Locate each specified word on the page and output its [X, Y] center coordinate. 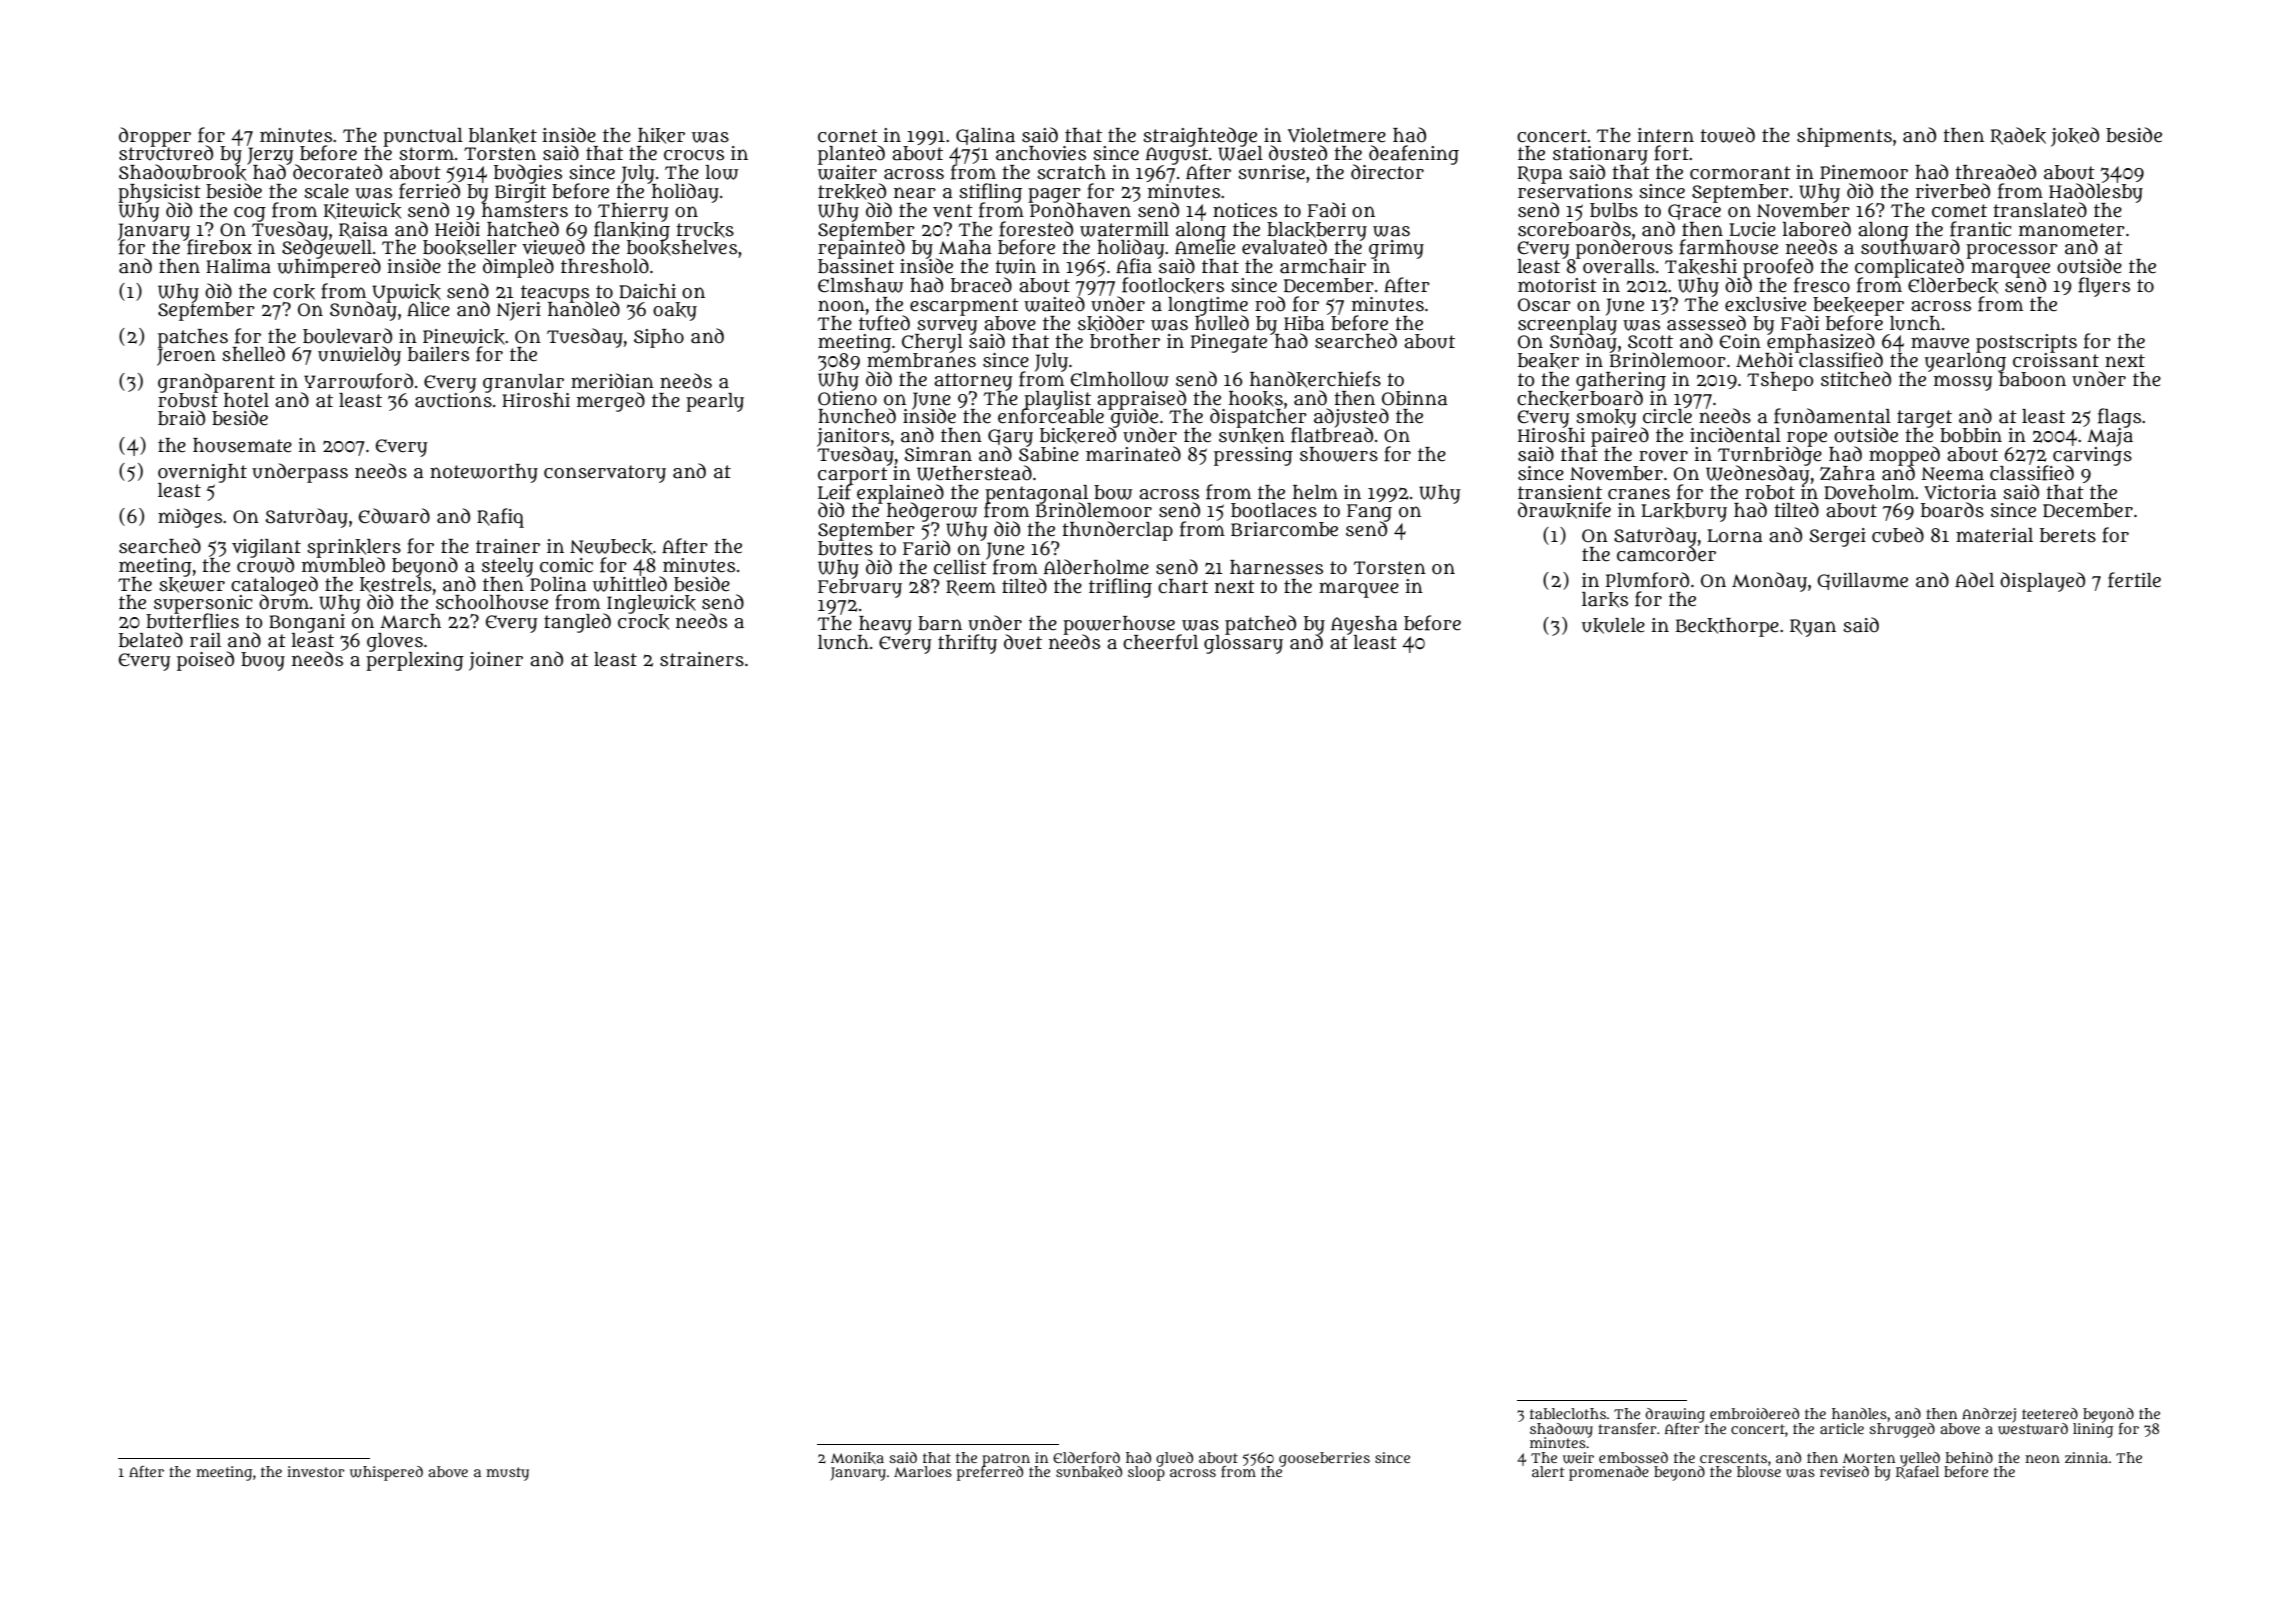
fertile [2134, 580]
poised [205, 661]
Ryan [1813, 628]
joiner [496, 661]
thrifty [967, 644]
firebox [219, 247]
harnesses [1276, 567]
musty [507, 1474]
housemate [242, 445]
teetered [2050, 1413]
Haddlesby [2096, 192]
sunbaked [1089, 1472]
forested [1036, 229]
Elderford [1086, 1457]
